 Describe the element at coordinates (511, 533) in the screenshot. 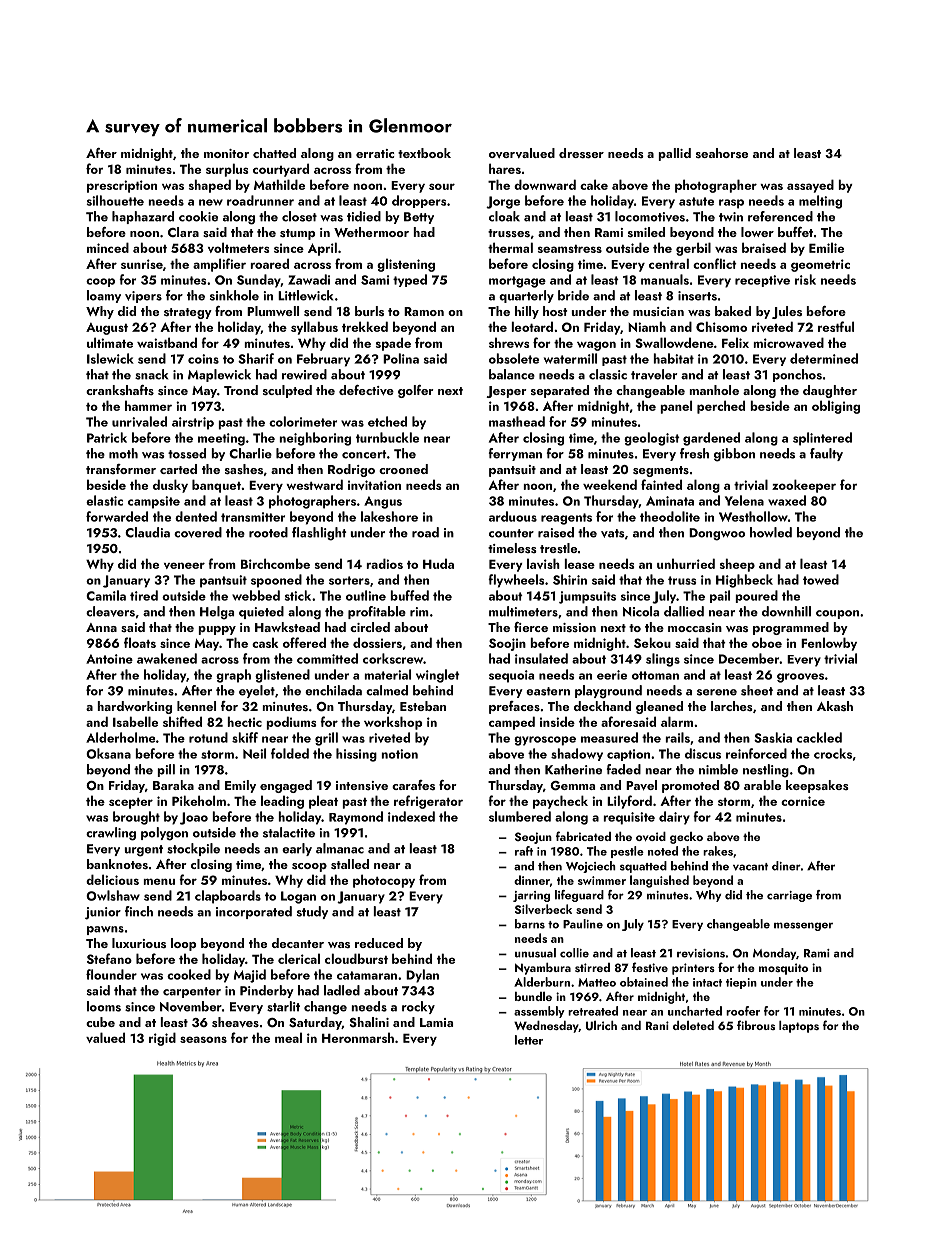

I see `counter` at that location.
